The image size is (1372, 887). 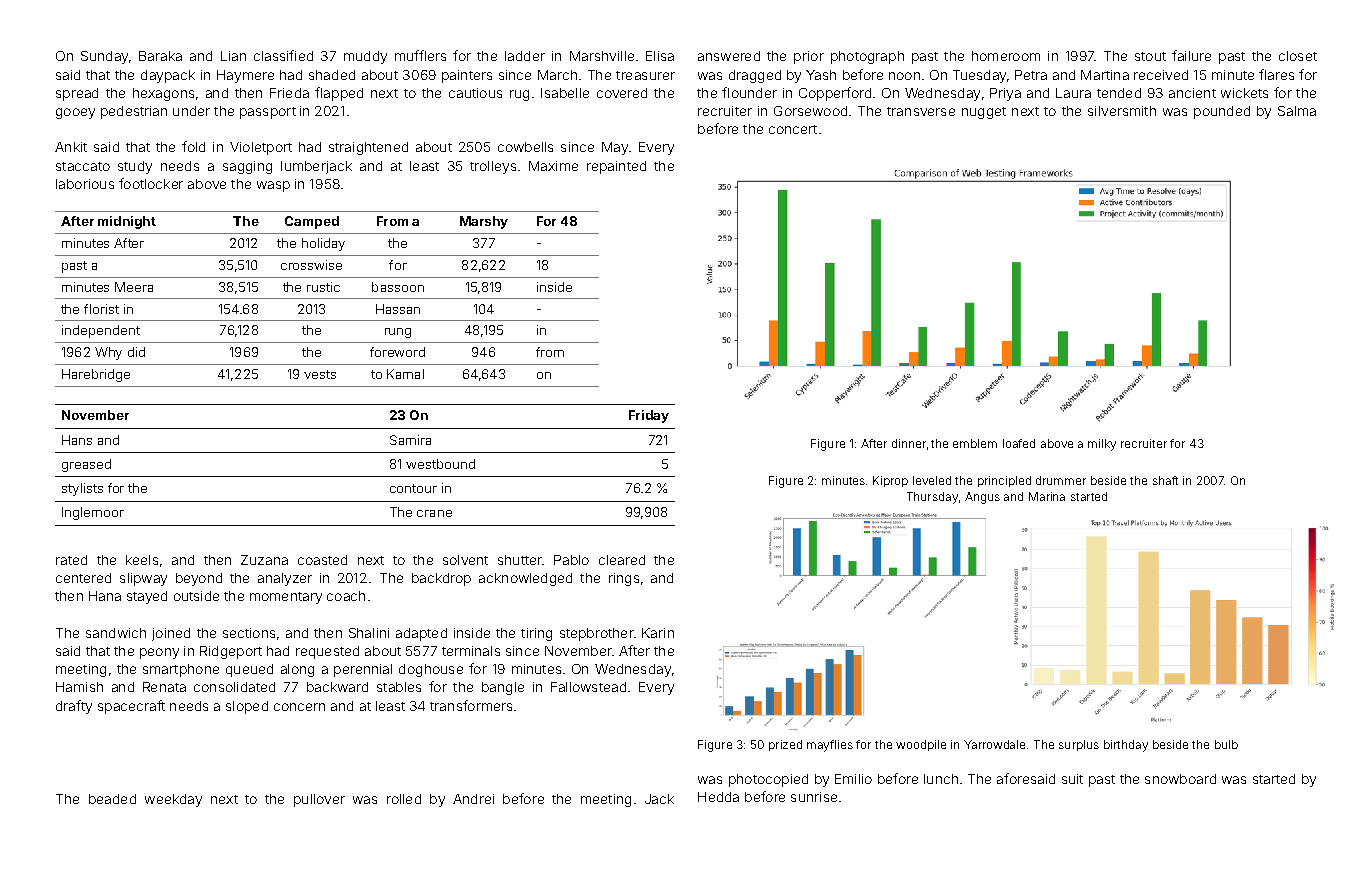 What do you see at coordinates (1047, 496) in the image?
I see `Marina` at bounding box center [1047, 496].
